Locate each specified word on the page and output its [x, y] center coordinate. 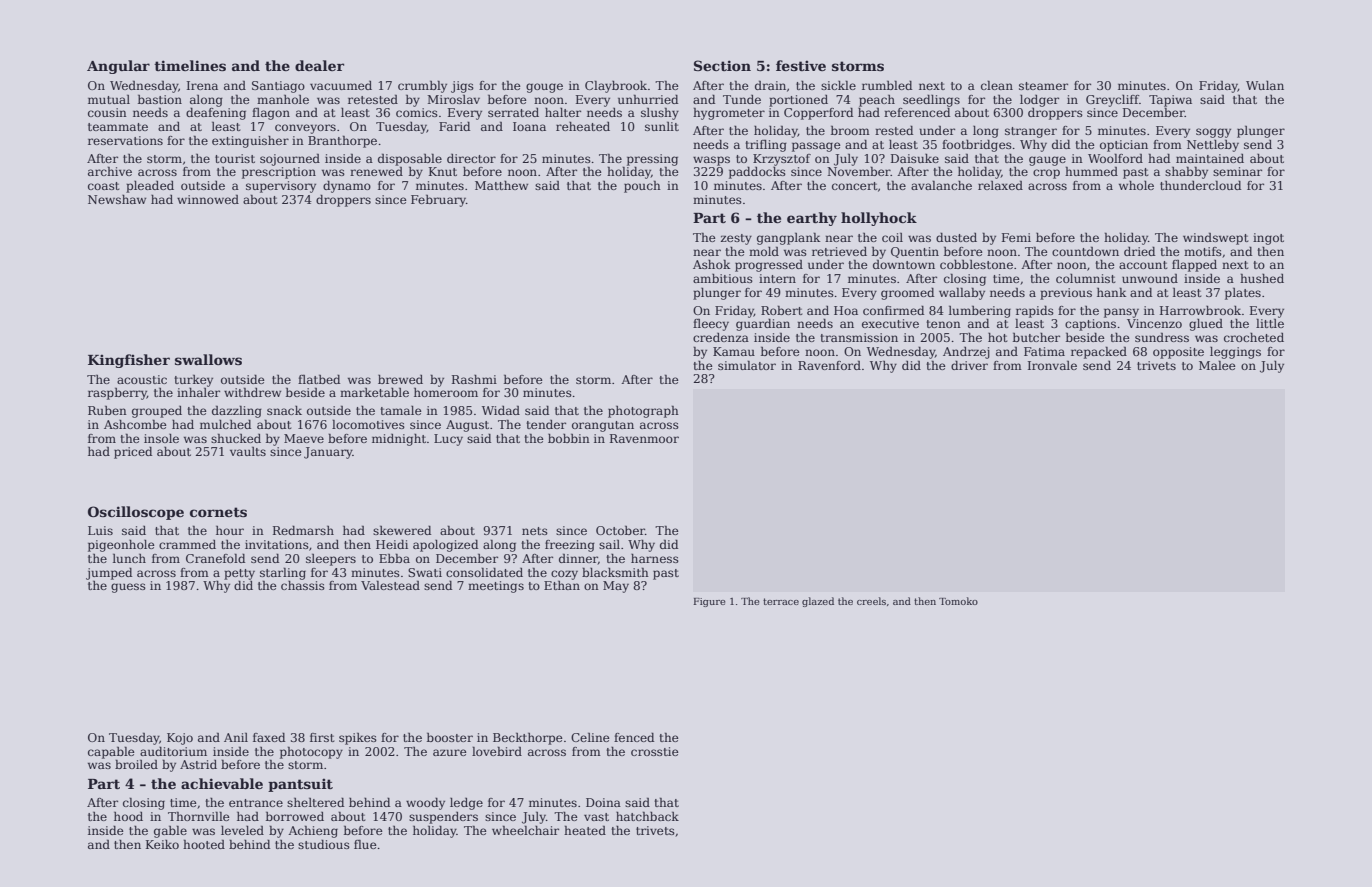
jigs [462, 87]
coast [103, 186]
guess [128, 588]
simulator [747, 365]
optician [1124, 146]
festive [801, 65]
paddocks [757, 173]
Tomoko [958, 601]
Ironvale [1052, 365]
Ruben [107, 410]
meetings [496, 587]
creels [871, 601]
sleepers [331, 560]
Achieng [313, 831]
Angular [118, 67]
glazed [818, 602]
